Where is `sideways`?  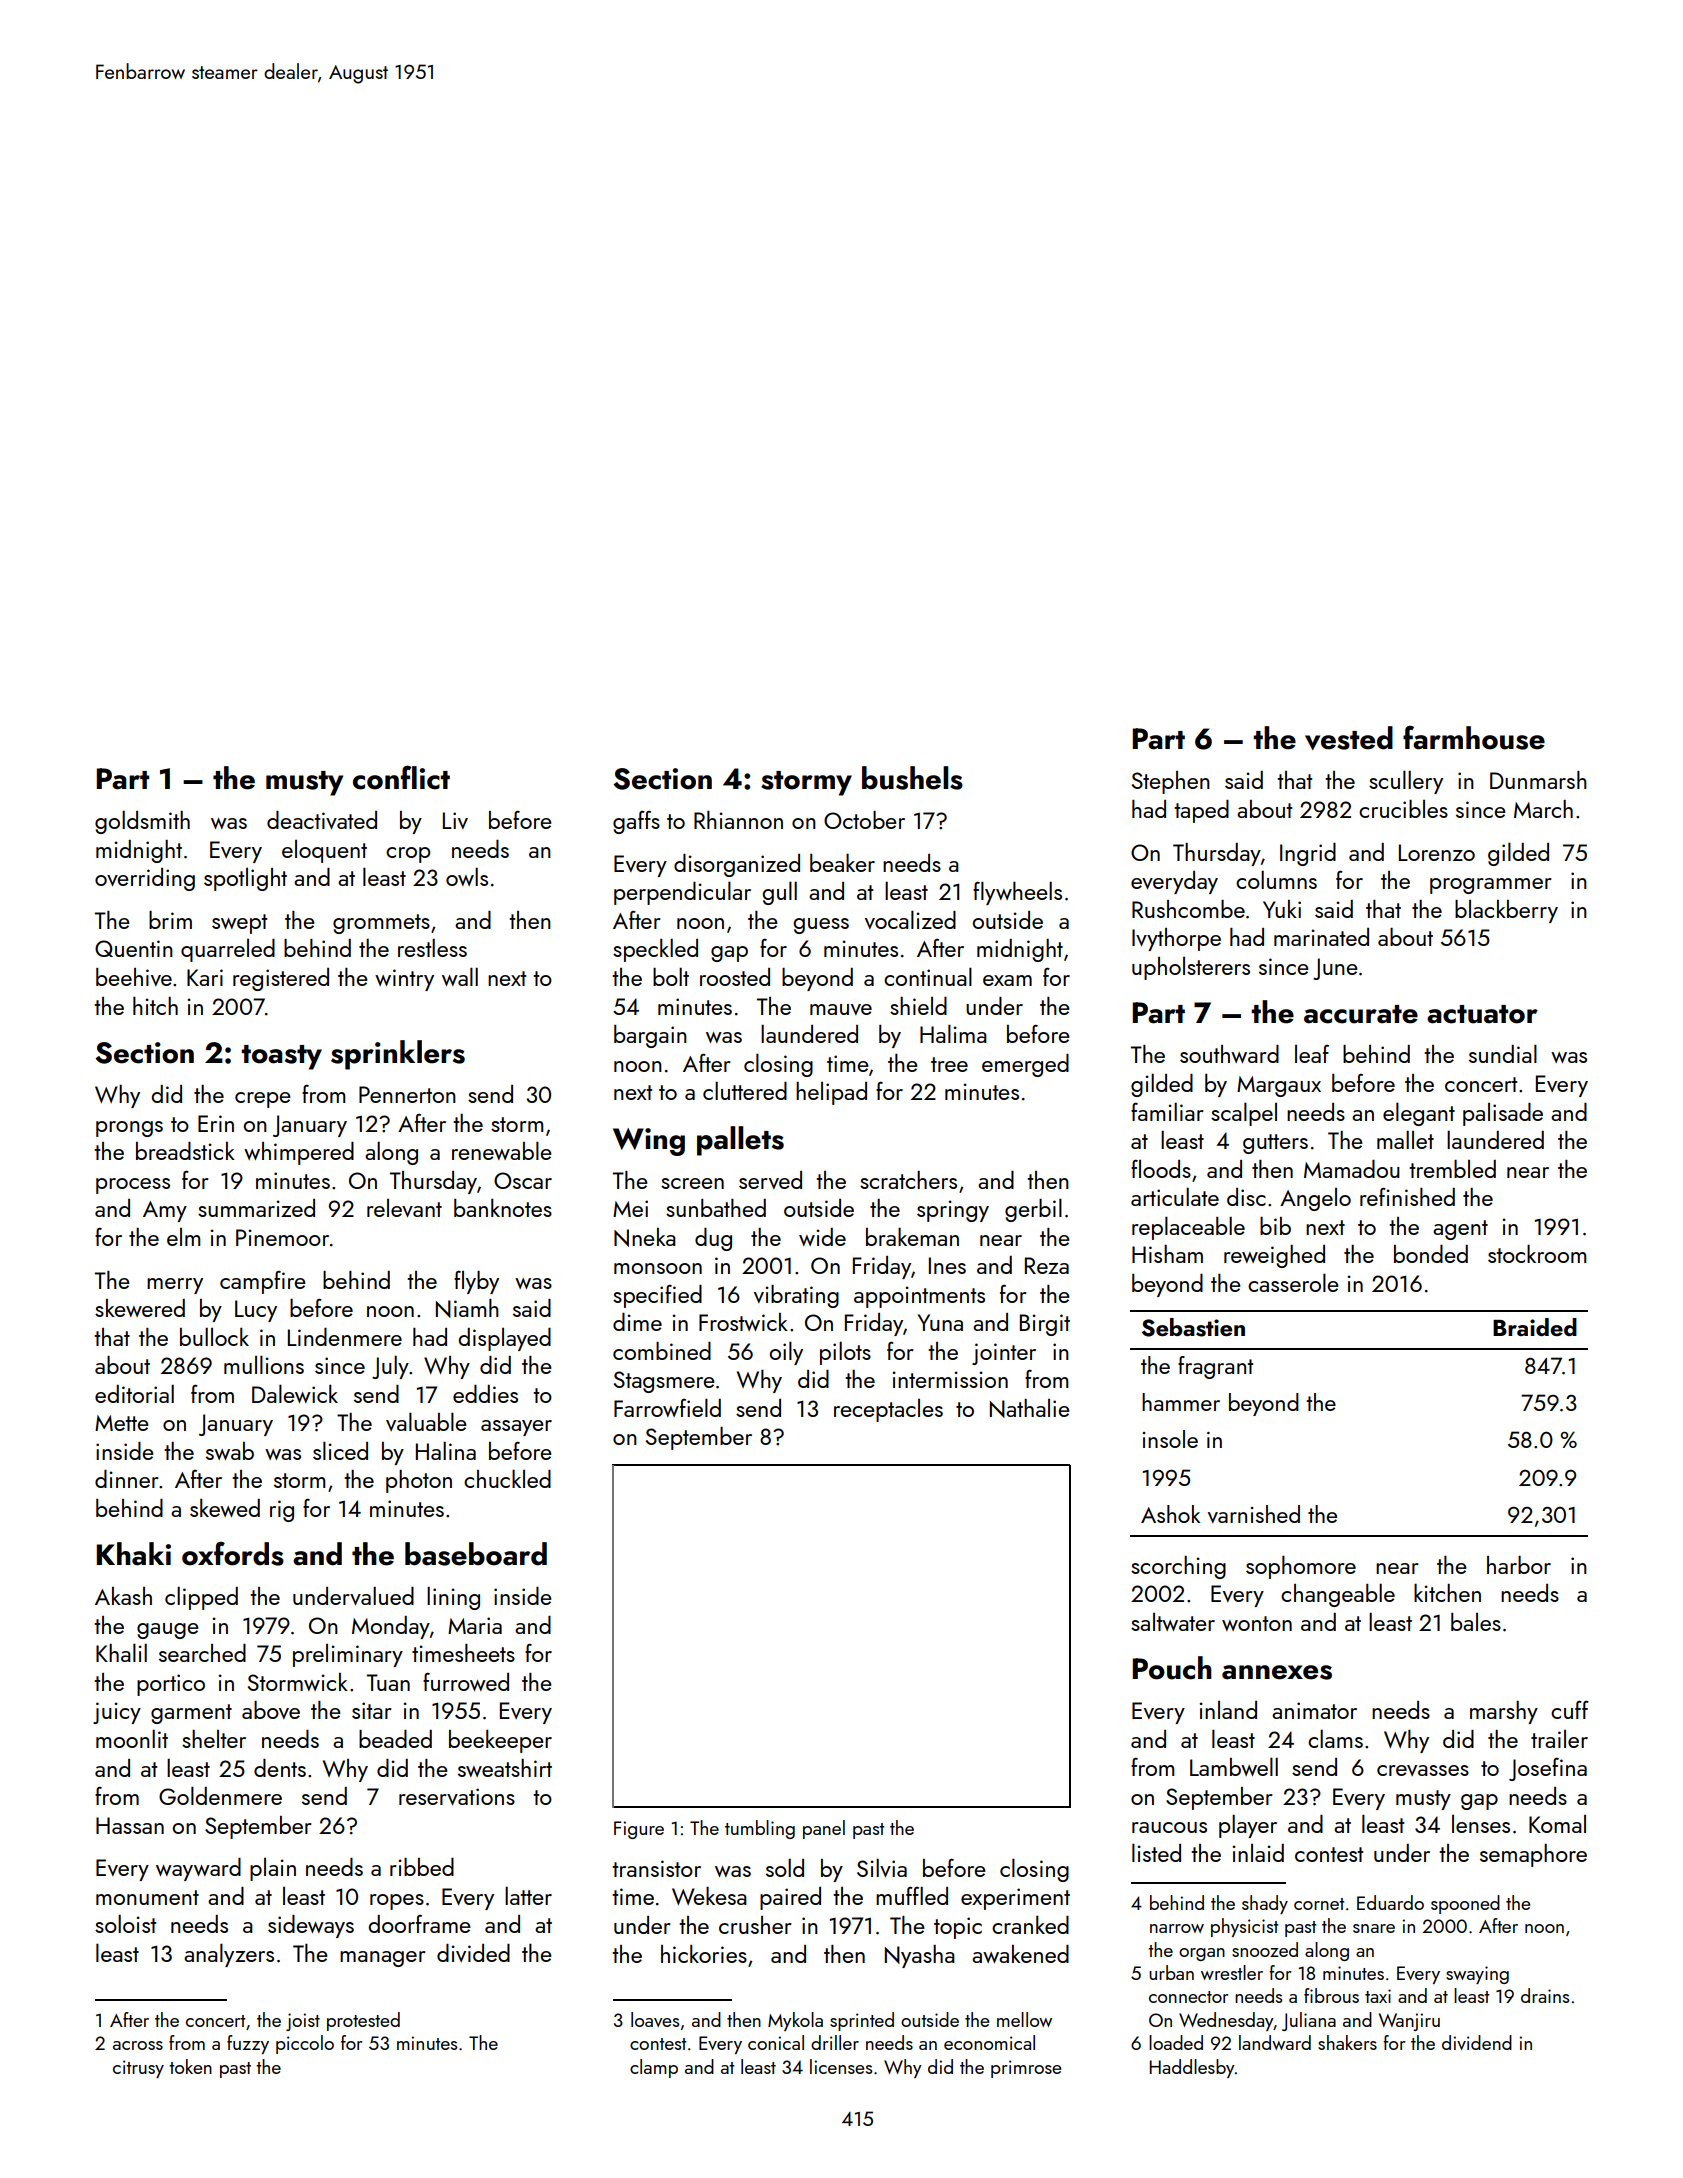 sideways is located at coordinates (311, 1926).
